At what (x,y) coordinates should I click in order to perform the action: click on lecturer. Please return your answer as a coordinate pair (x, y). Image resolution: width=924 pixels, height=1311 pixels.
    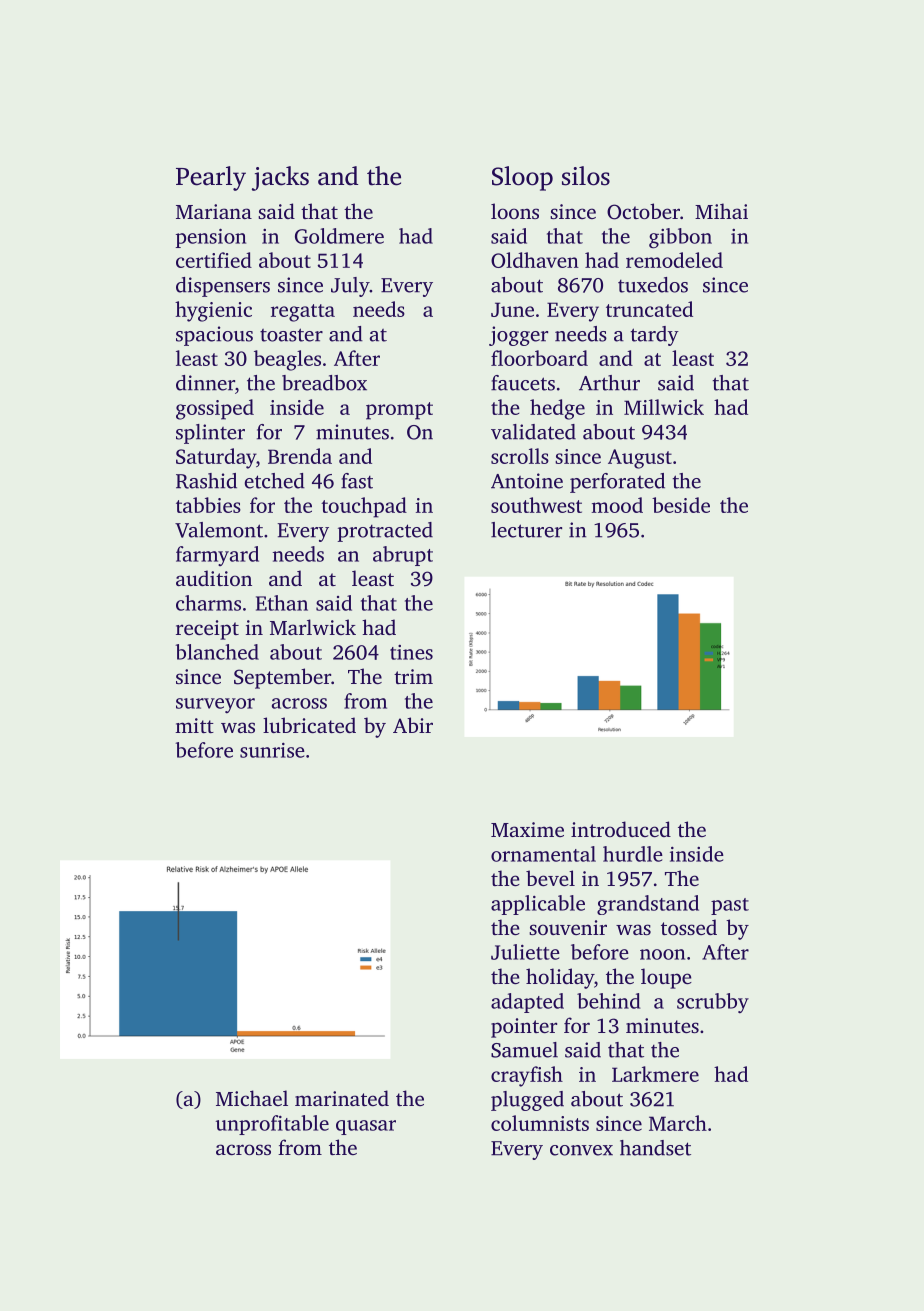
    Looking at the image, I should click on (526, 530).
